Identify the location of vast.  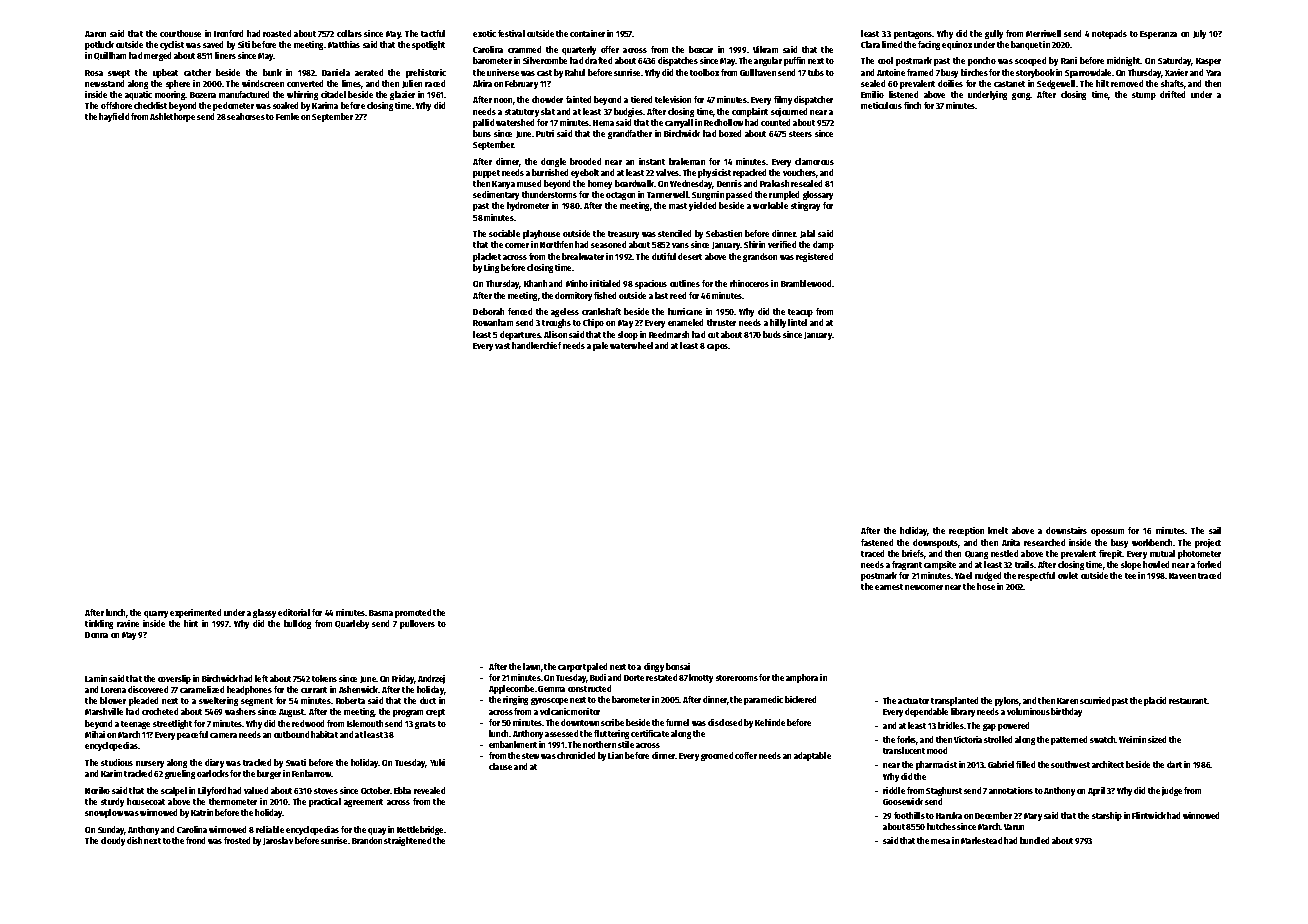
(502, 346).
